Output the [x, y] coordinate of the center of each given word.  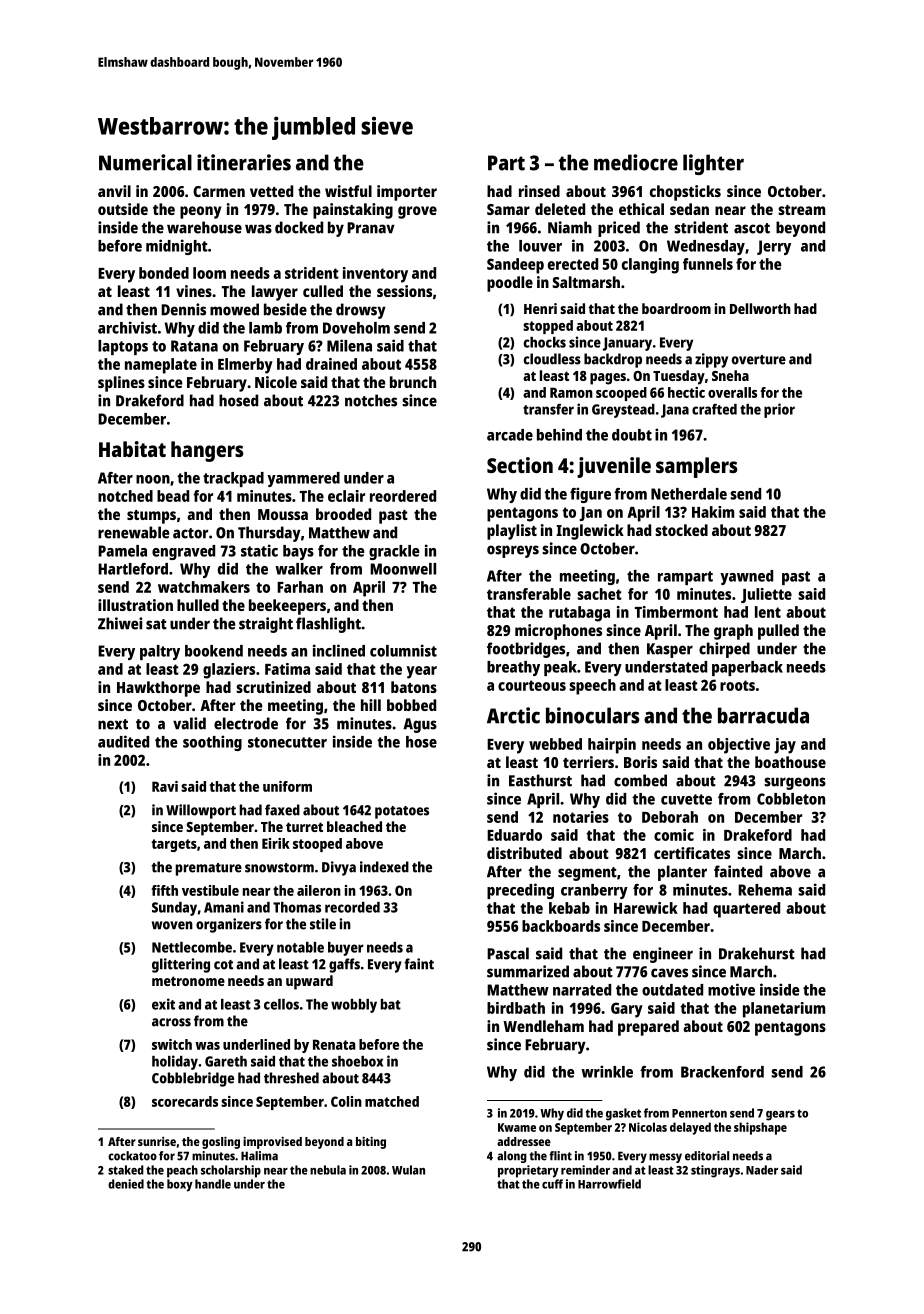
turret [304, 827]
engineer [663, 955]
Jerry [774, 247]
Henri [540, 308]
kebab [569, 908]
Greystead [623, 411]
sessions [404, 291]
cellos [281, 1004]
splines [121, 384]
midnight [177, 247]
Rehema [765, 890]
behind [559, 434]
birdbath [516, 1008]
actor [190, 533]
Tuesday [679, 377]
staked [126, 1170]
